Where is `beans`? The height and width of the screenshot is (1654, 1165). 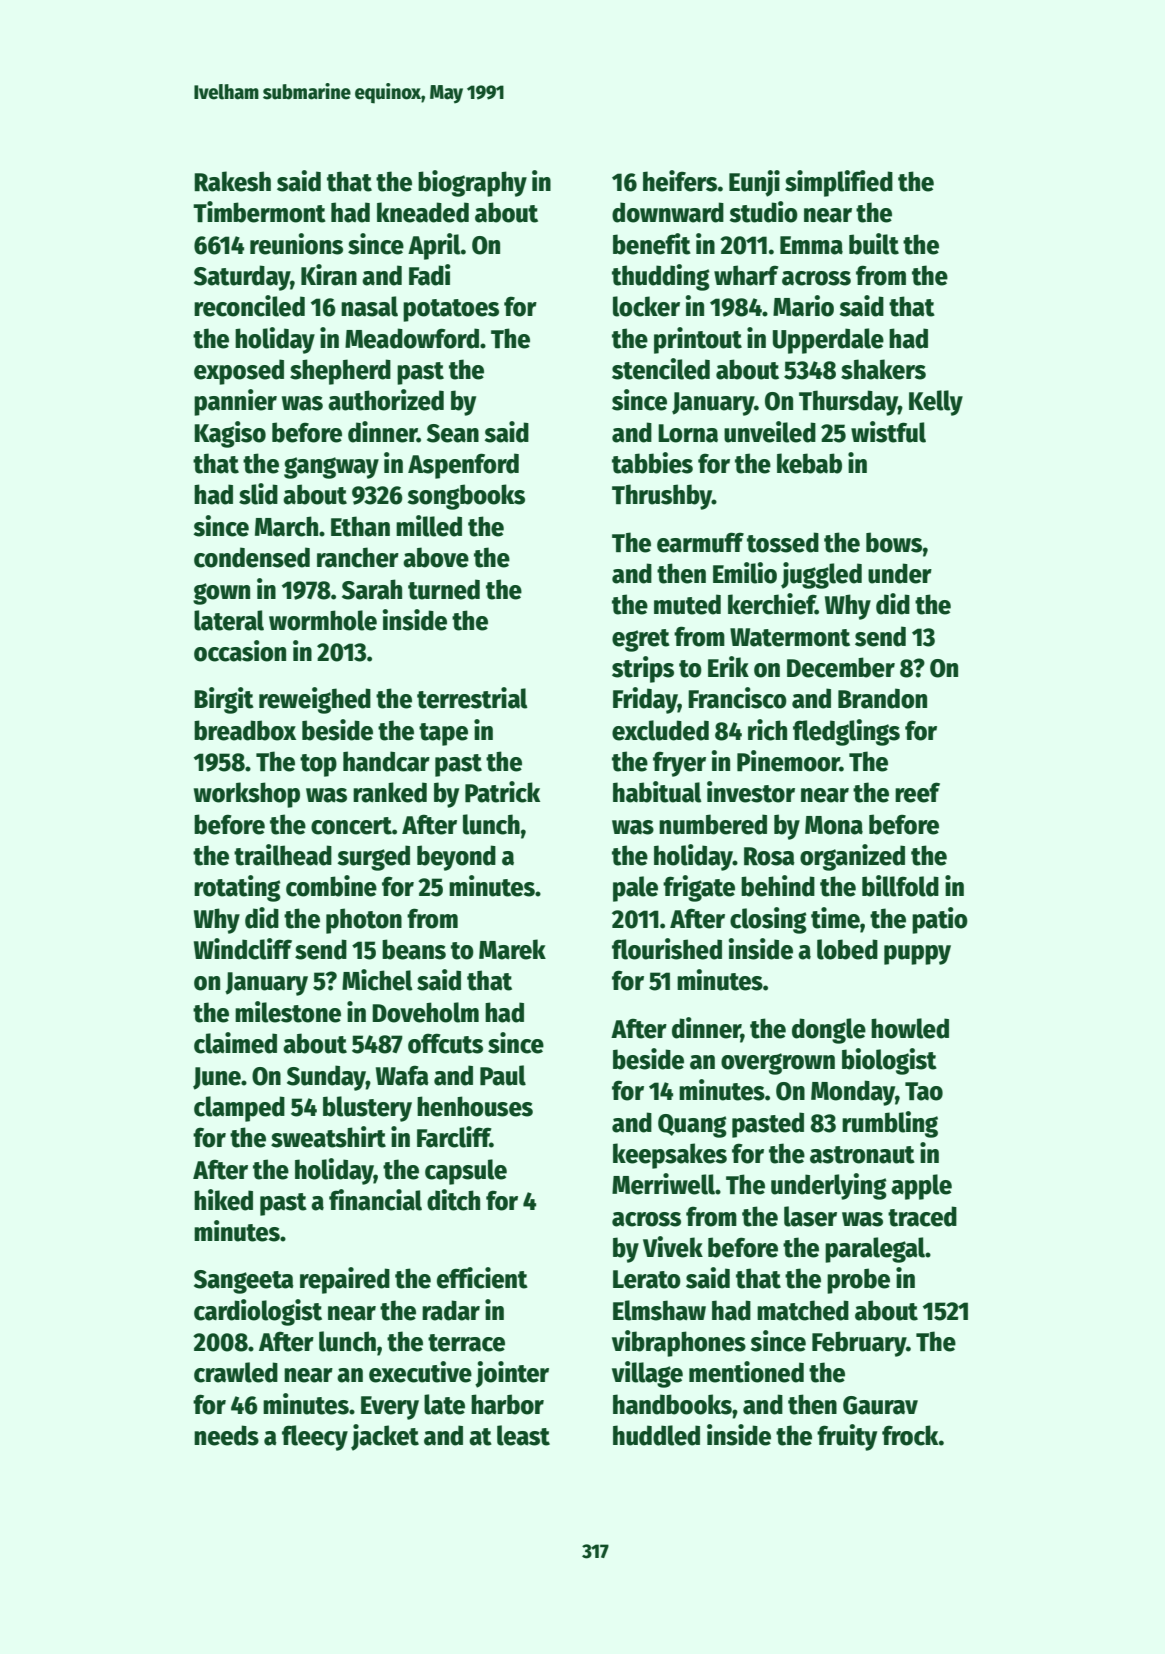
beans is located at coordinates (414, 949).
